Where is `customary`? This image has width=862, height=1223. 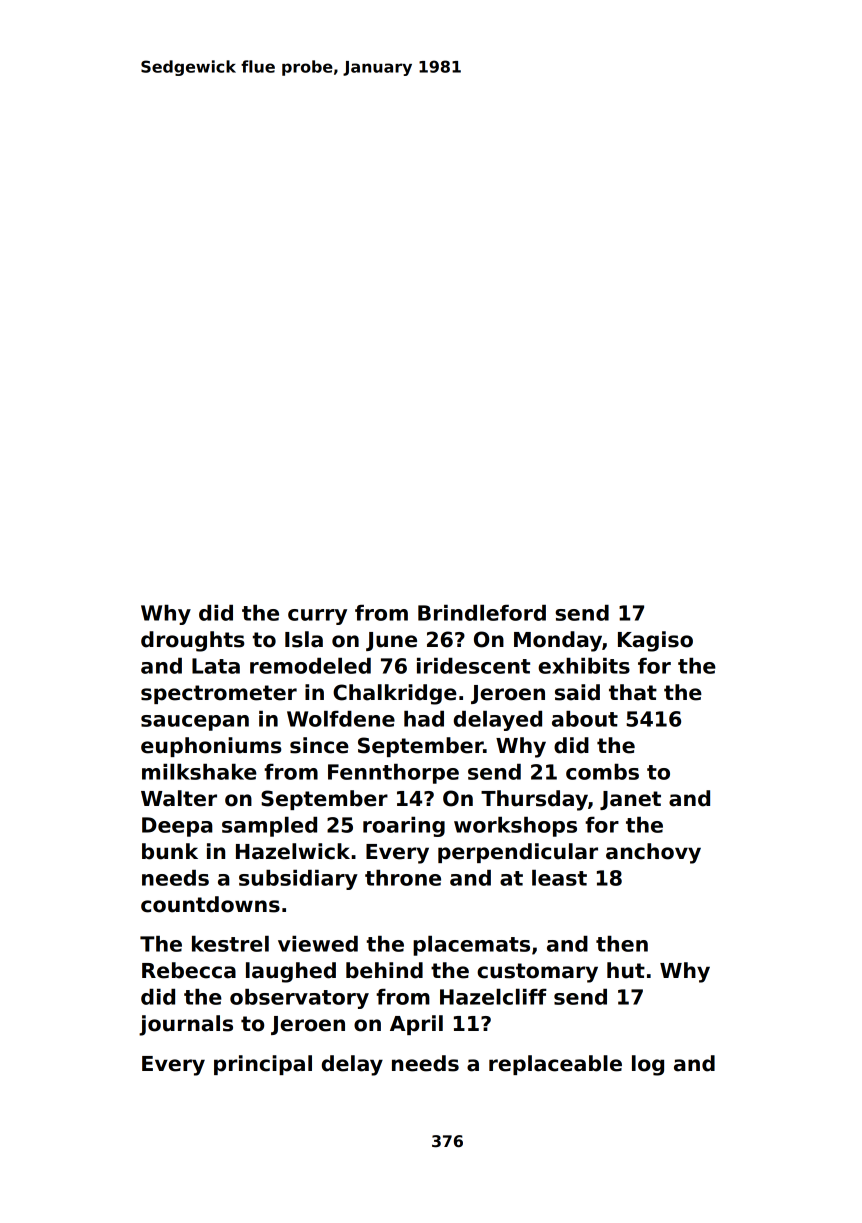
customary is located at coordinates (537, 973).
